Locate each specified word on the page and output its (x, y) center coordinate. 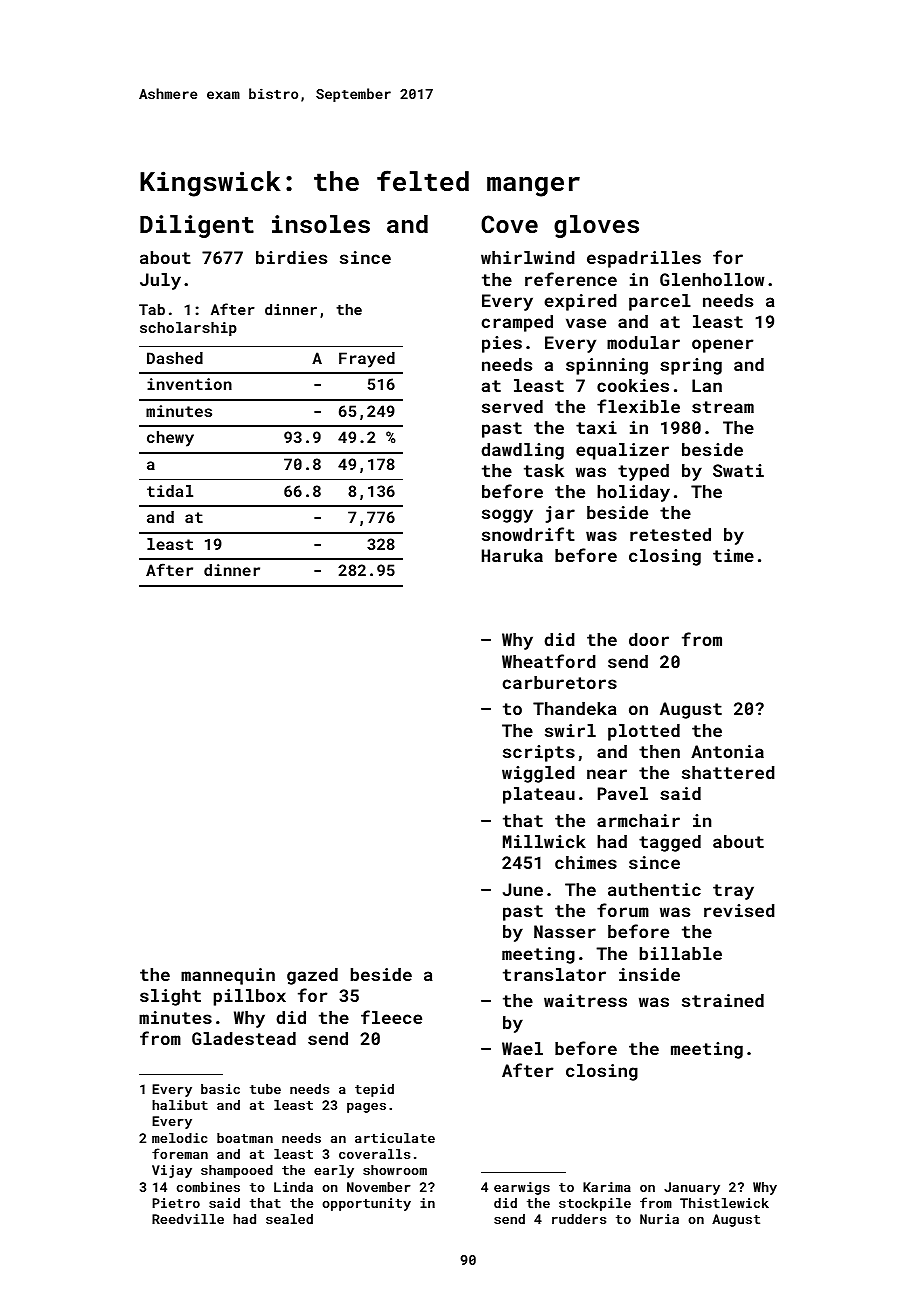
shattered (728, 772)
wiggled (538, 774)
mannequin (228, 976)
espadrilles (644, 259)
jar (560, 514)
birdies (291, 257)
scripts (539, 753)
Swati (738, 470)
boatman (245, 1138)
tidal (170, 491)
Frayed (367, 360)
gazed (312, 976)
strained (723, 1000)
